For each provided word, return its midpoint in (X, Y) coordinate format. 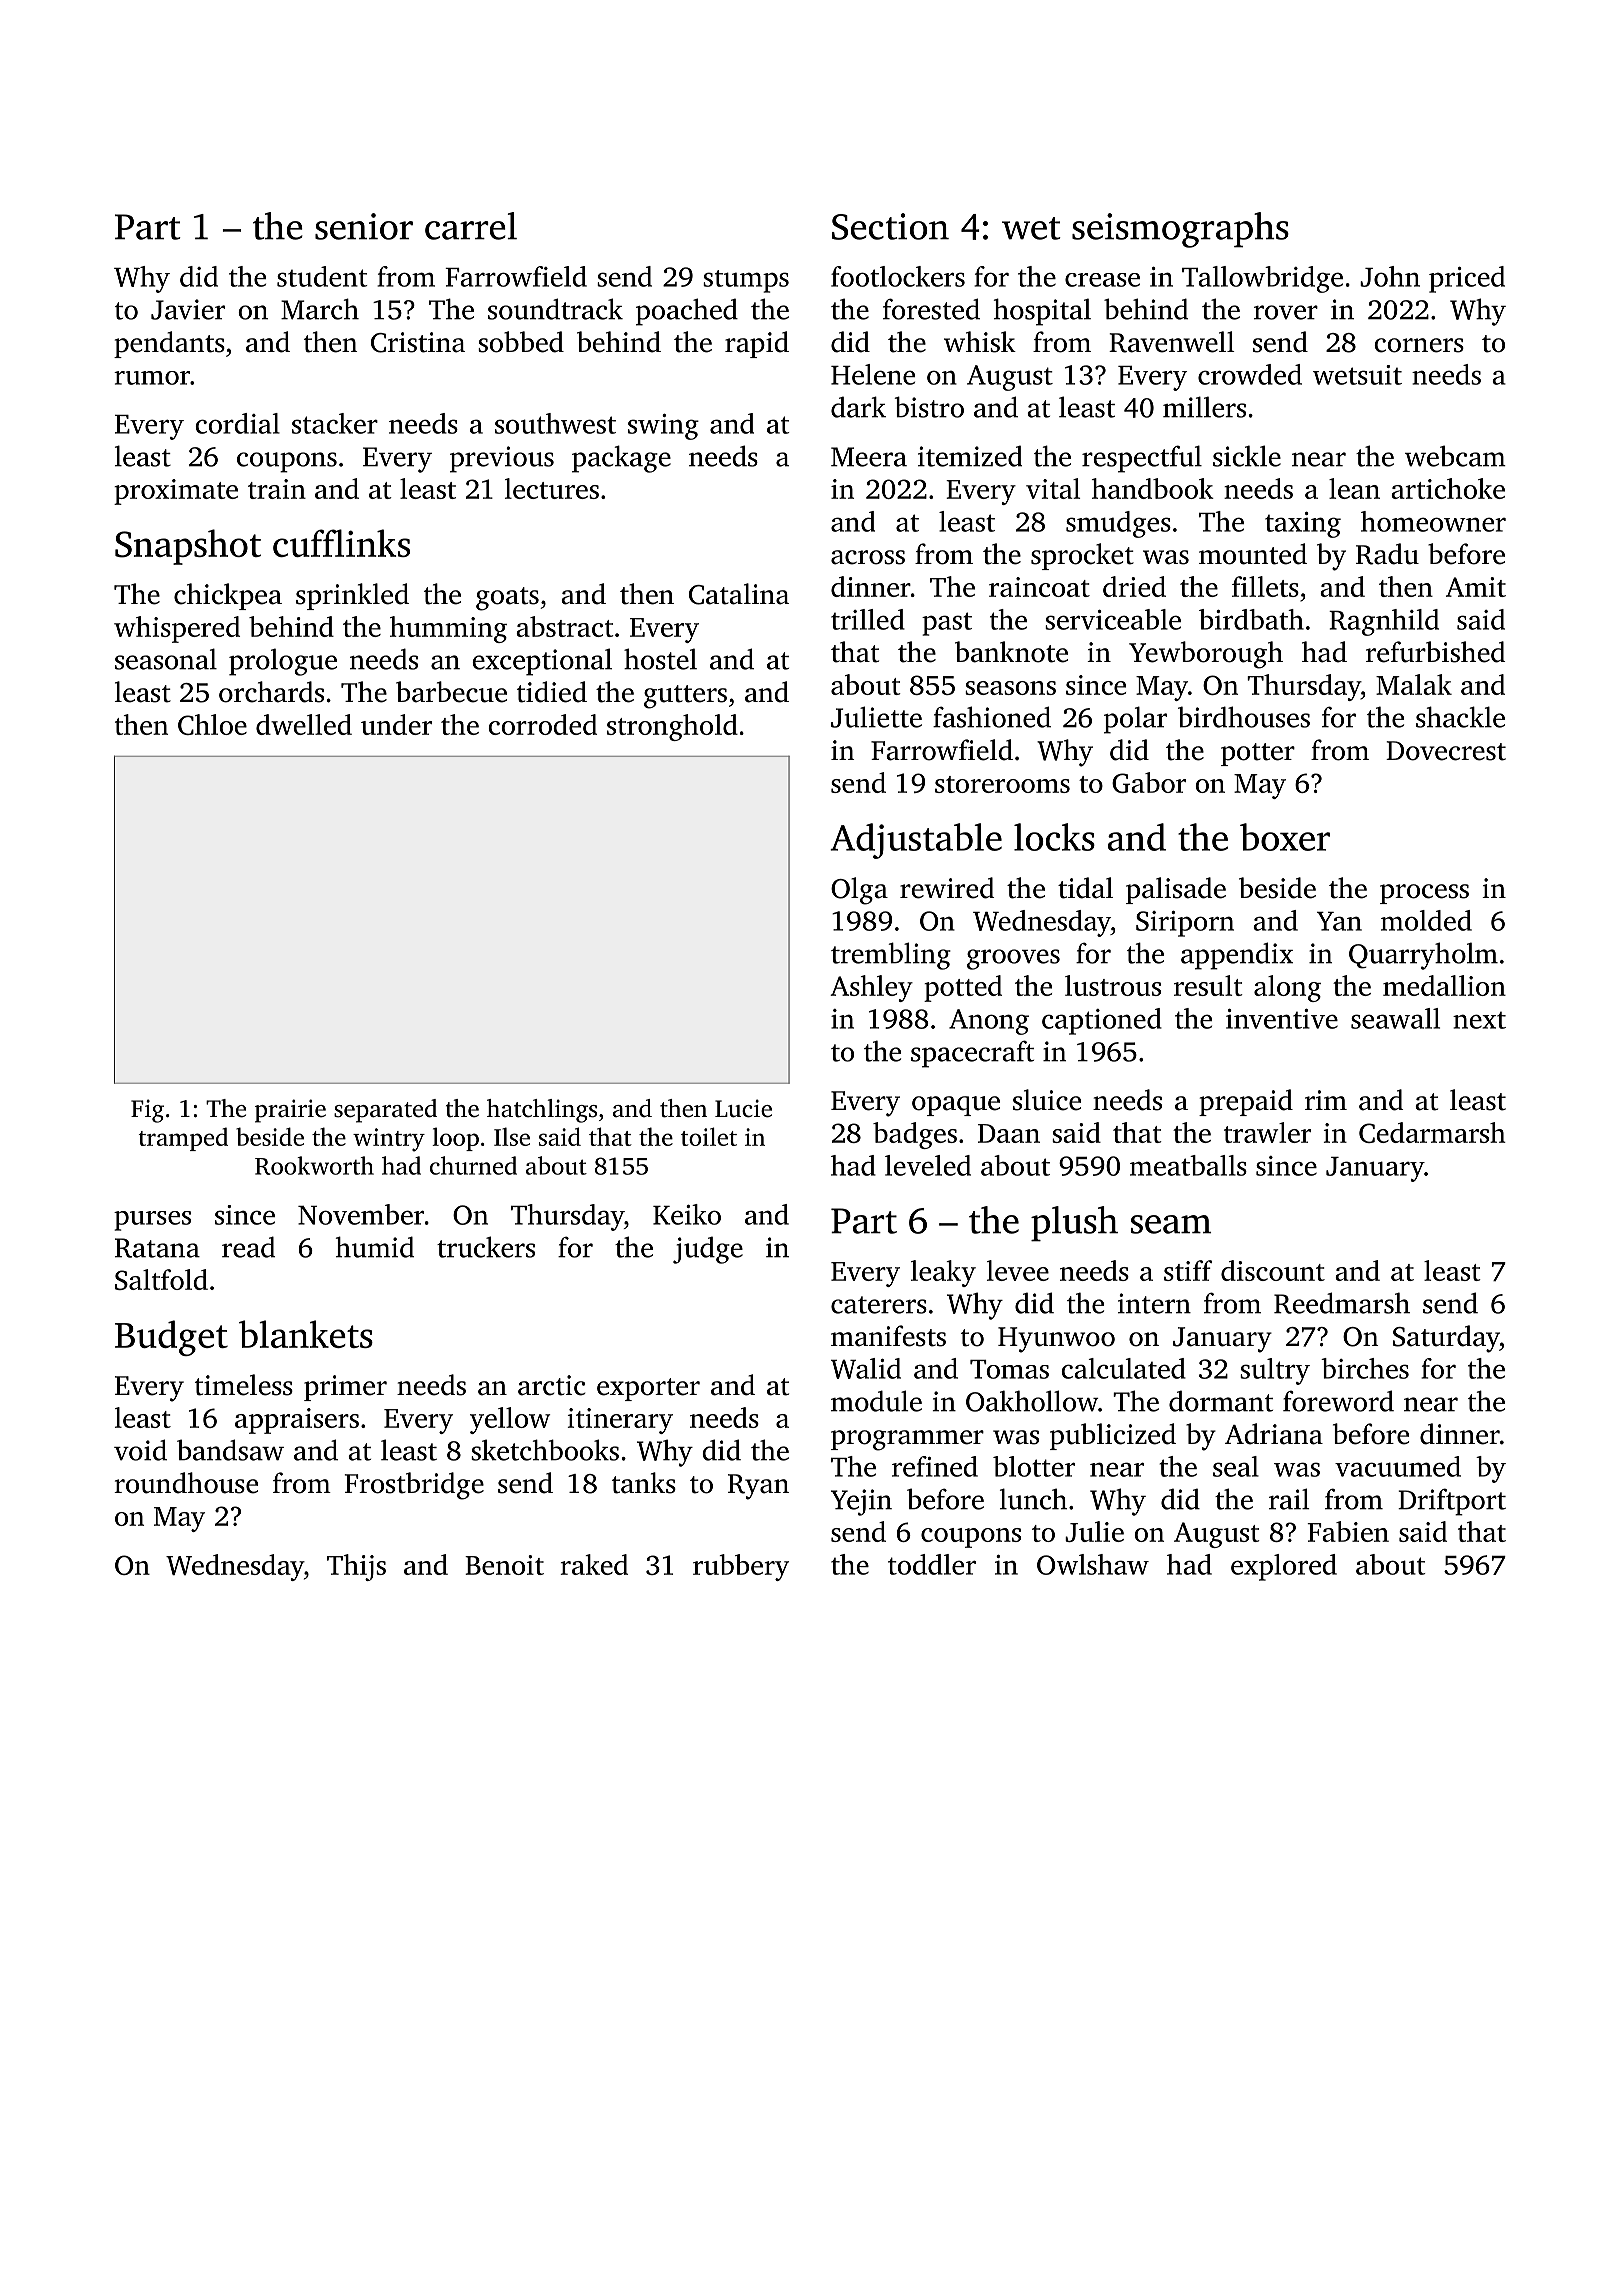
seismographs (1180, 230)
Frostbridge (414, 1486)
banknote (1011, 652)
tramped (183, 1139)
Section (890, 226)
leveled (928, 1165)
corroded (542, 724)
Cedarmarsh (1432, 1132)
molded (1426, 920)
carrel (471, 226)
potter (1258, 754)
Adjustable (916, 841)
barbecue (451, 692)
